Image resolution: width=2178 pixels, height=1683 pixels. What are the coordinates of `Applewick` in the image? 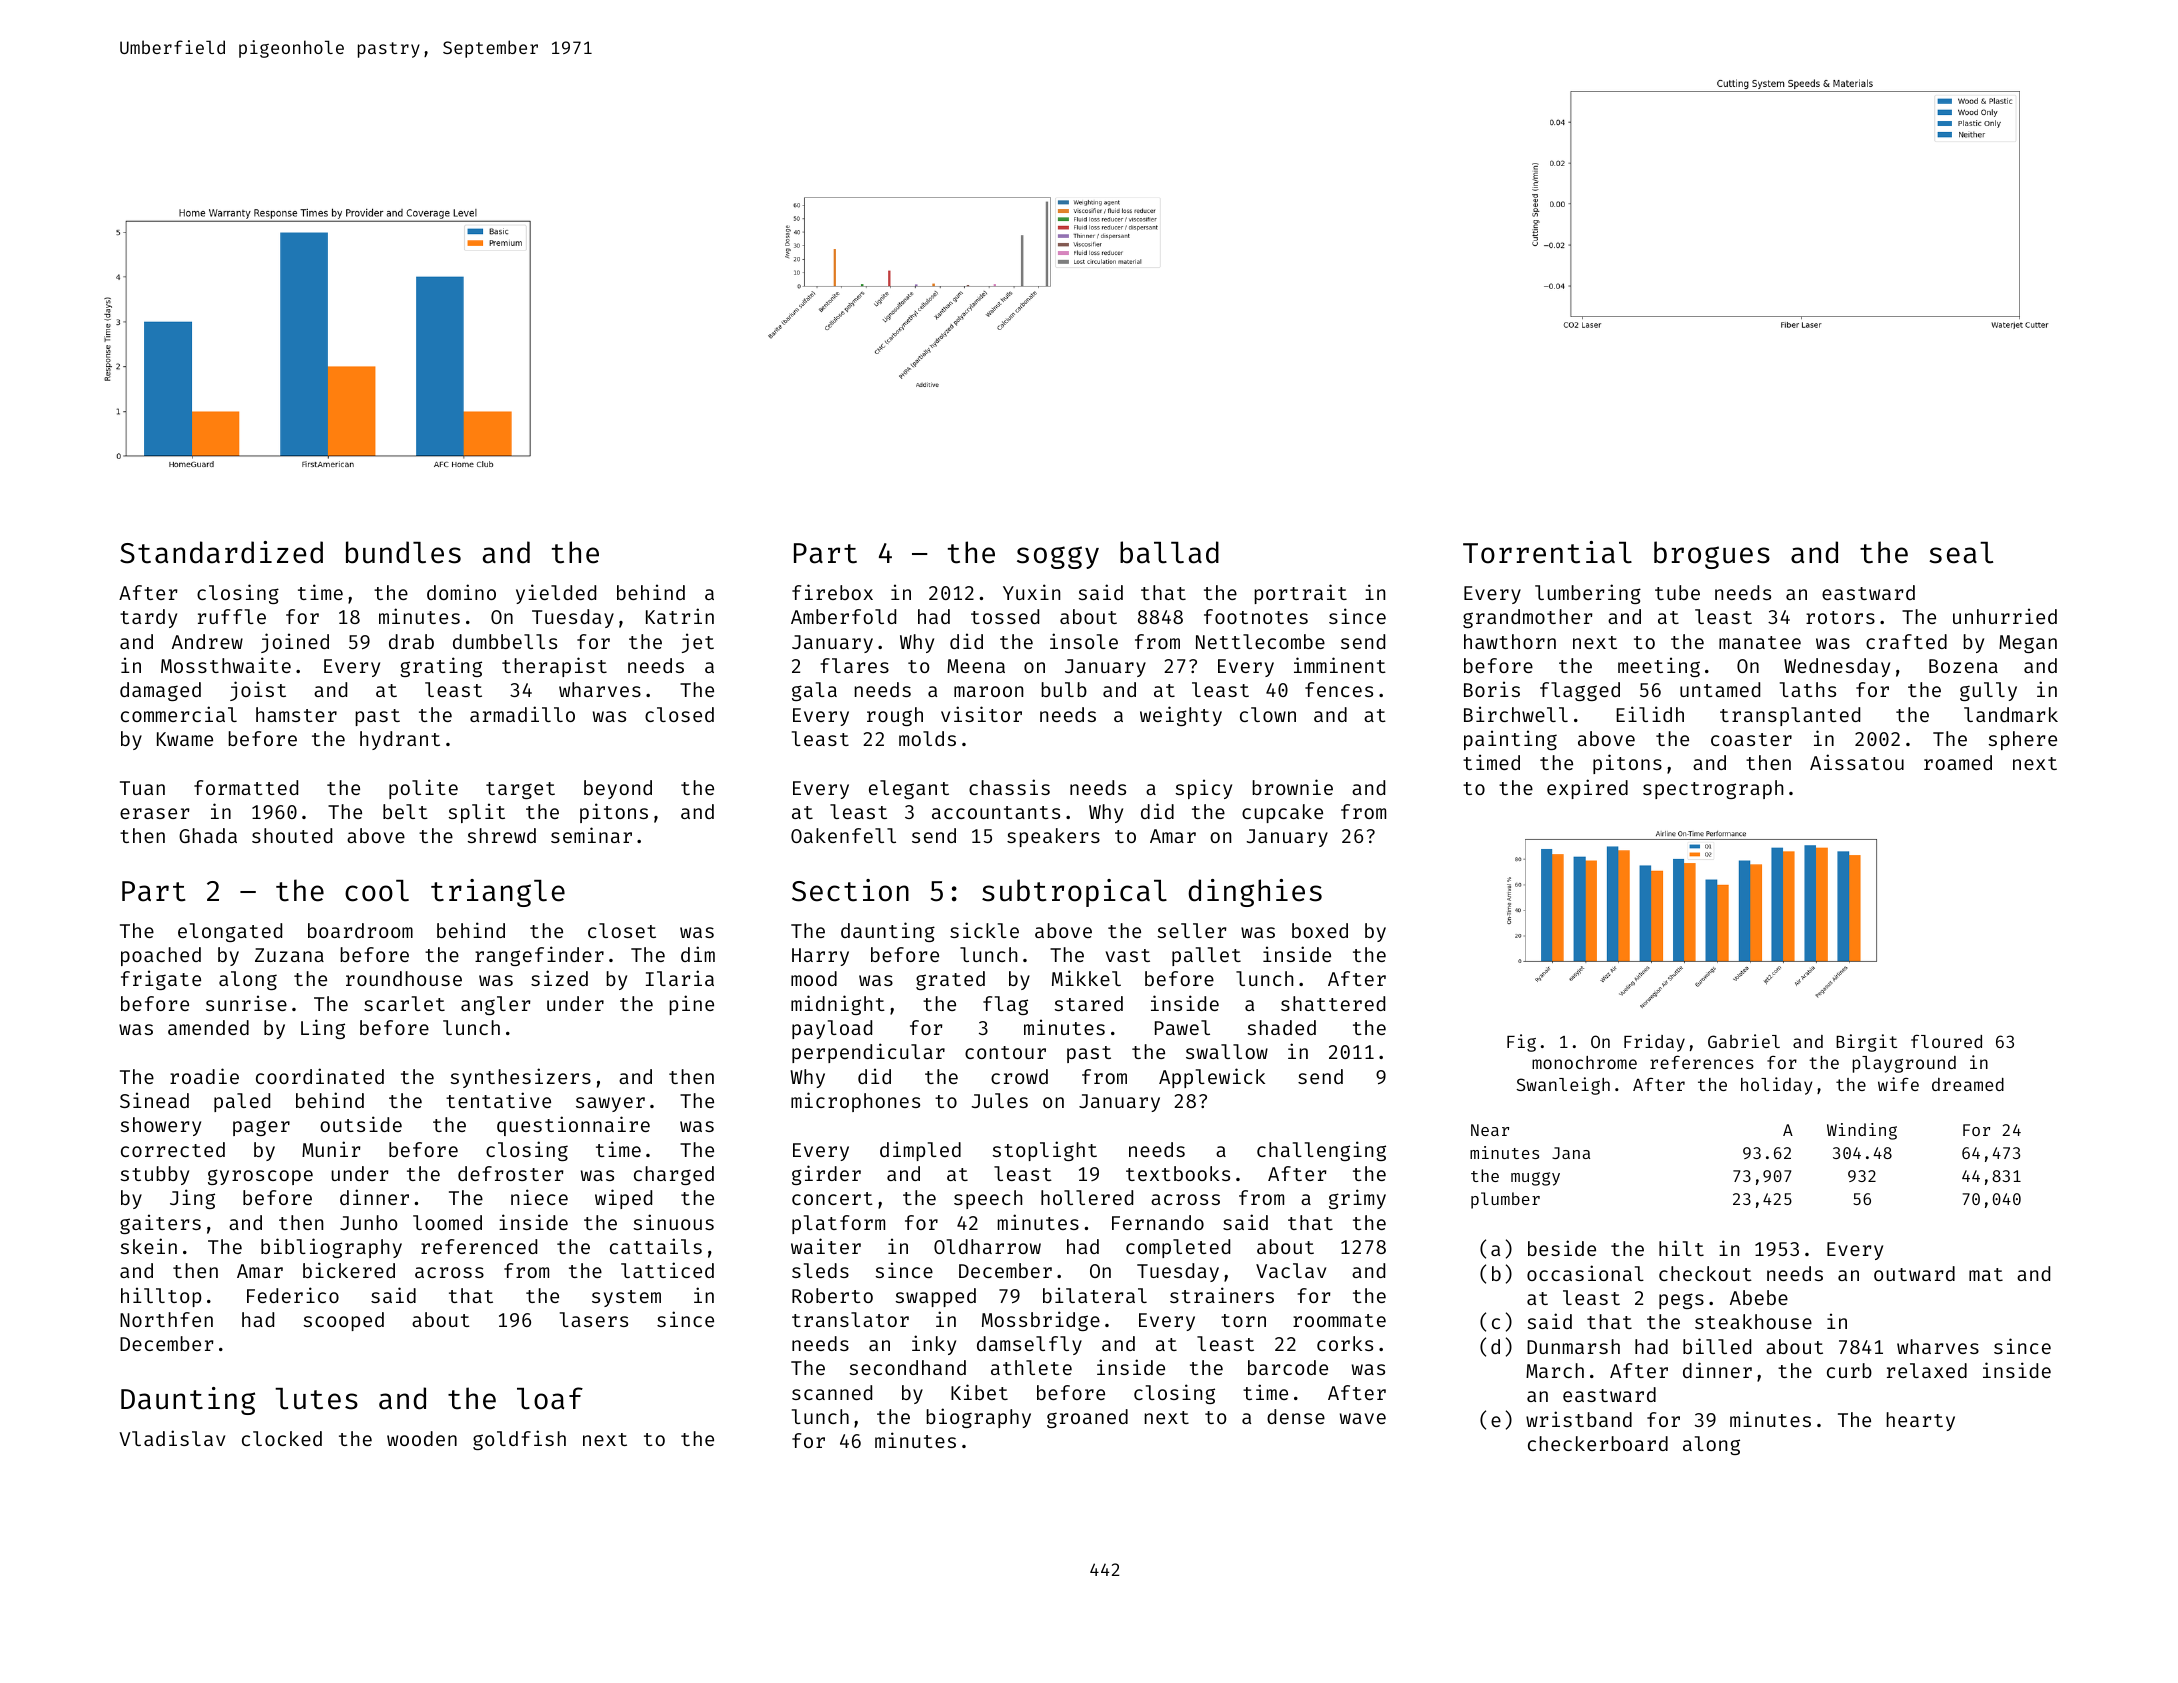 It's located at (1212, 1078).
